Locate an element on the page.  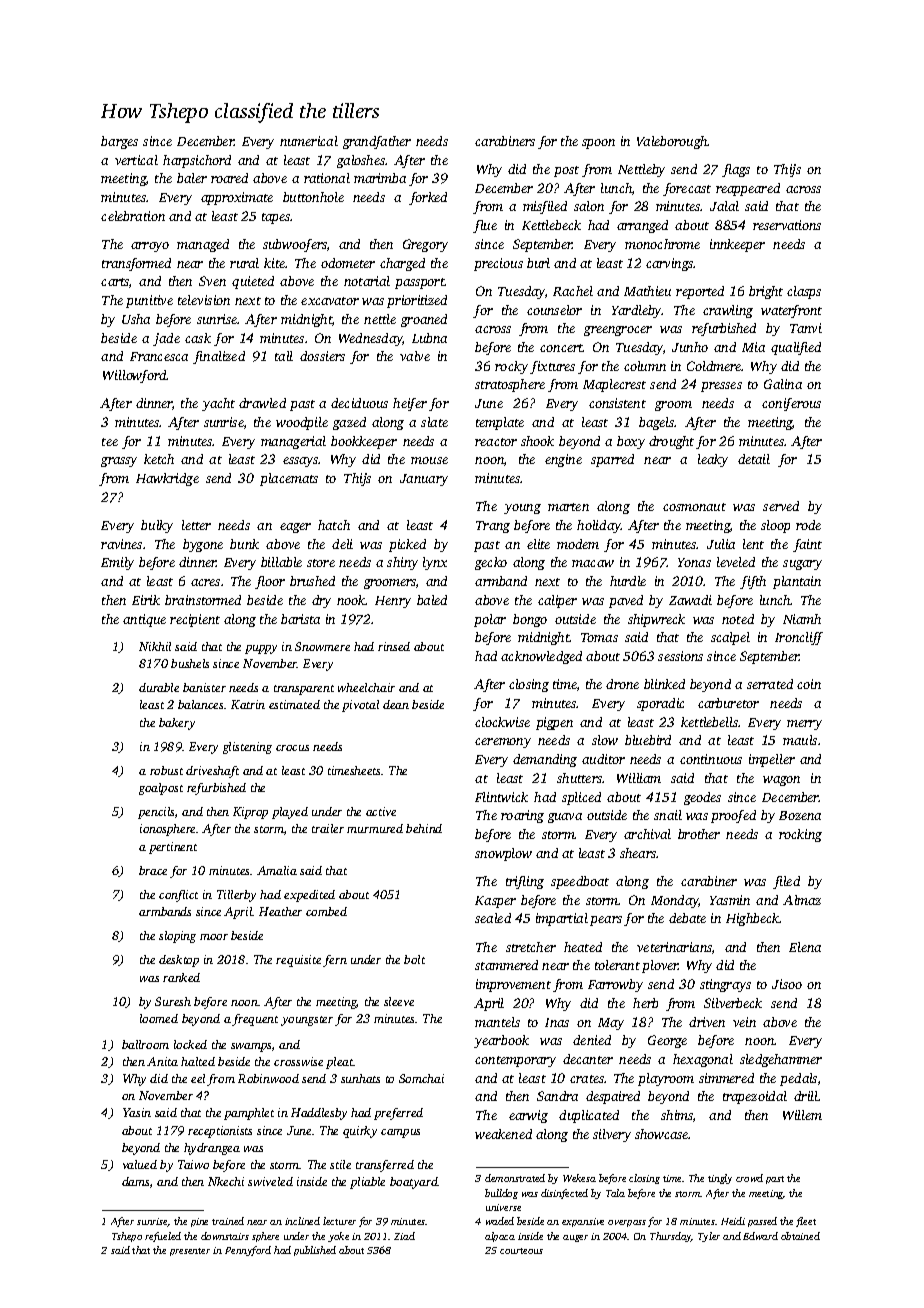
spoon is located at coordinates (598, 144).
